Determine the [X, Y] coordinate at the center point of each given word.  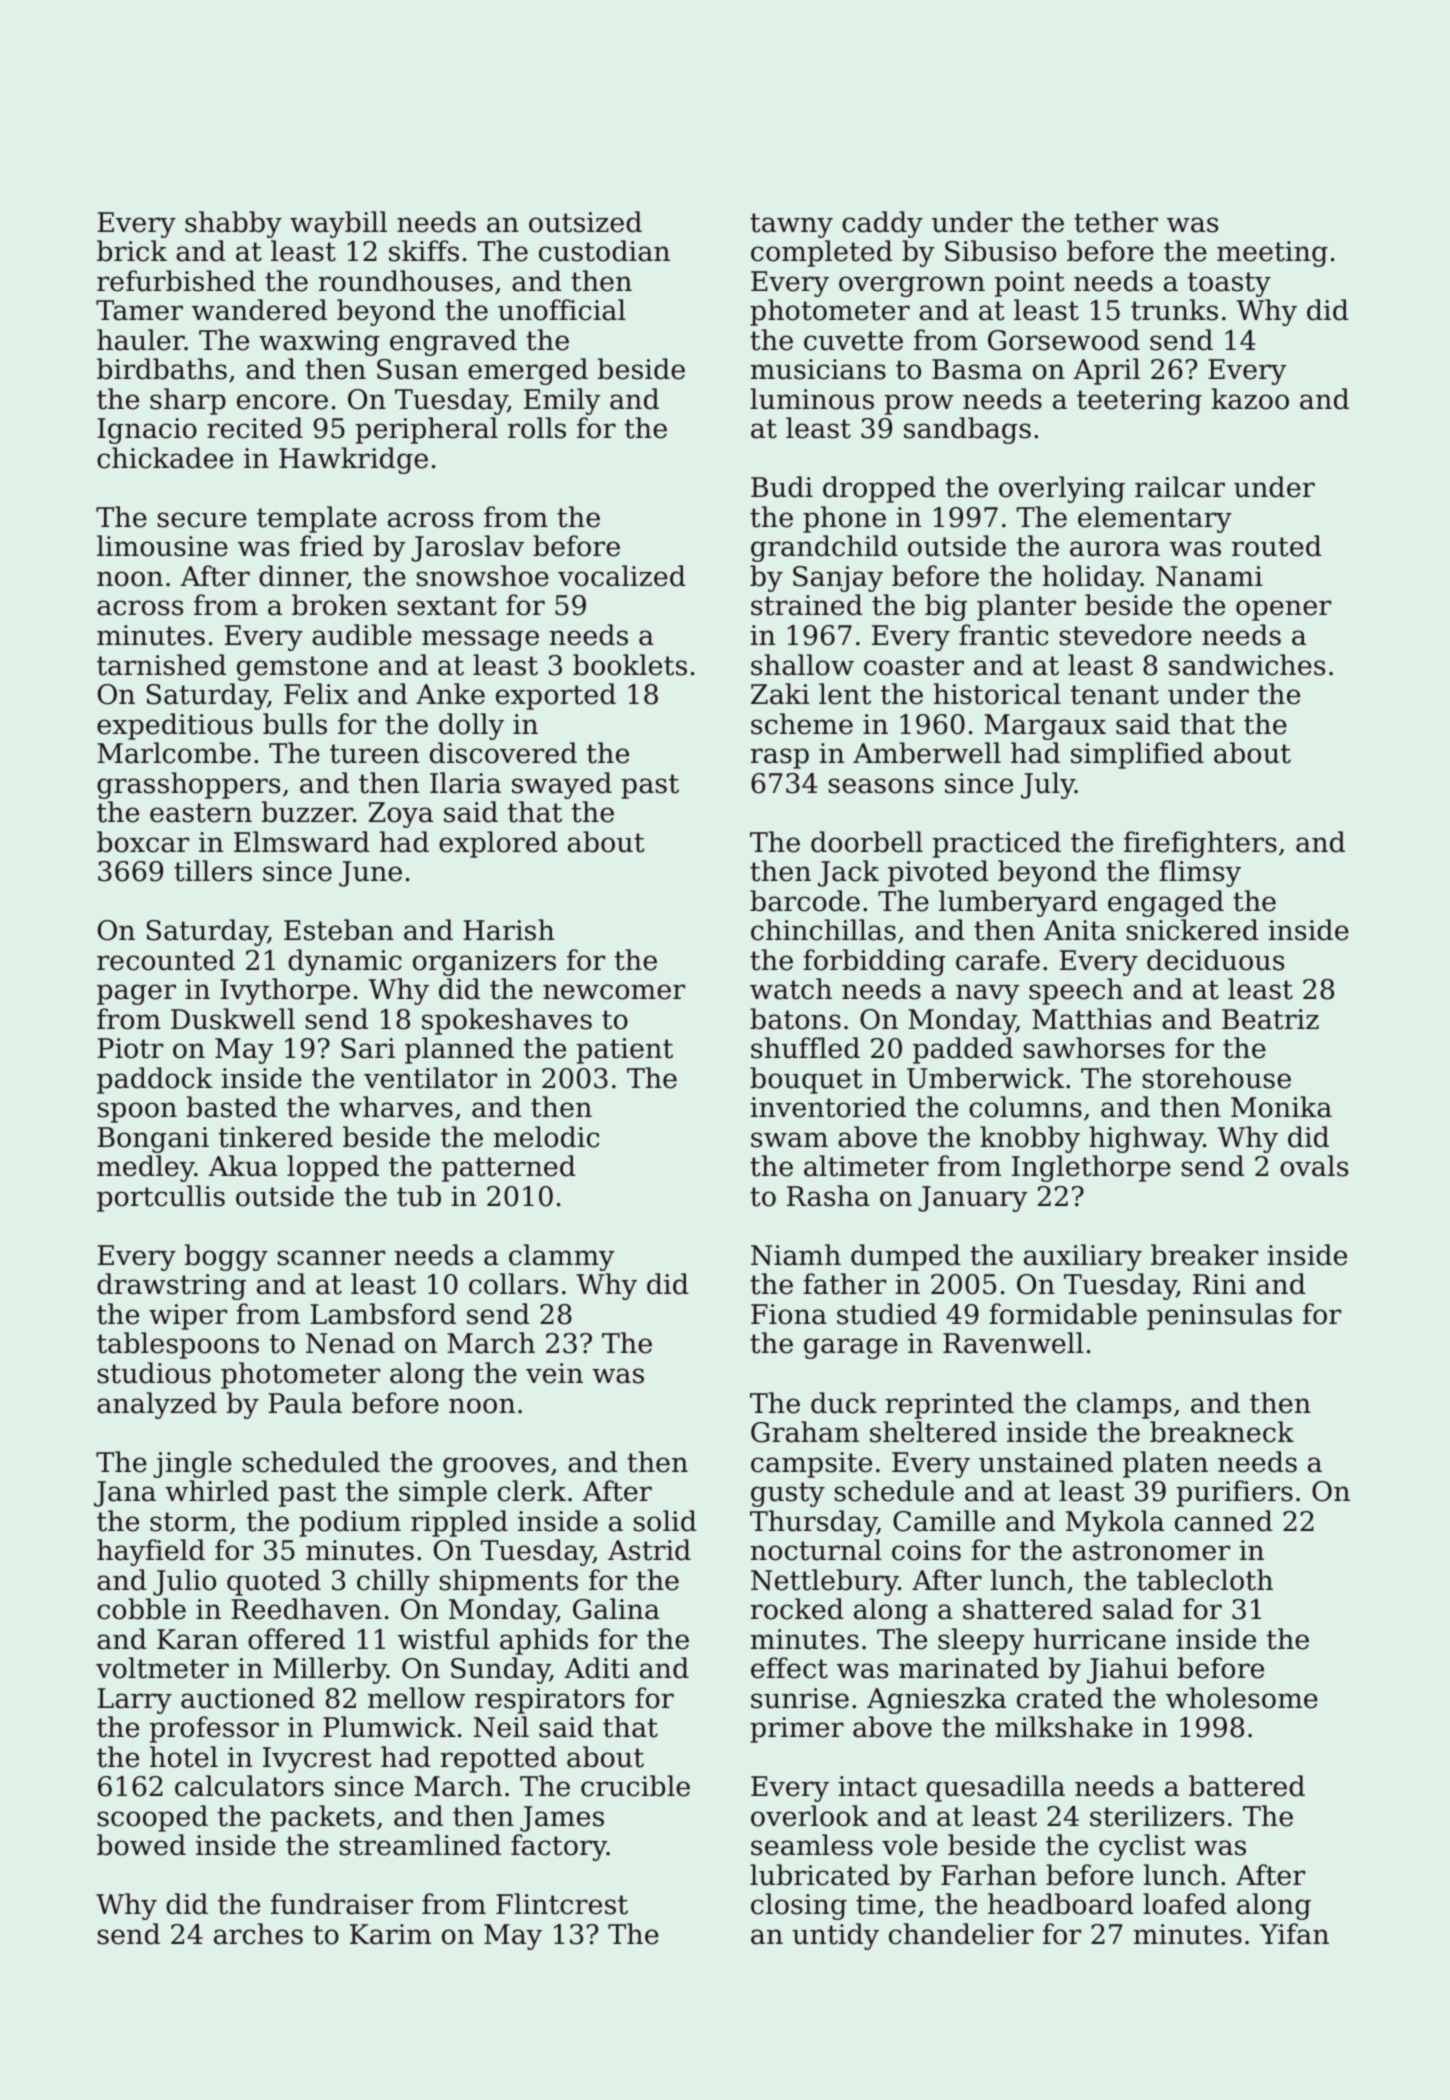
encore [282, 402]
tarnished [161, 665]
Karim [390, 1934]
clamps [1124, 1405]
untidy [835, 1936]
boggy [226, 1257]
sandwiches [1247, 665]
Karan [197, 1639]
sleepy [981, 1641]
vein [554, 1373]
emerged [528, 371]
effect [789, 1668]
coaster [914, 666]
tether [1116, 222]
